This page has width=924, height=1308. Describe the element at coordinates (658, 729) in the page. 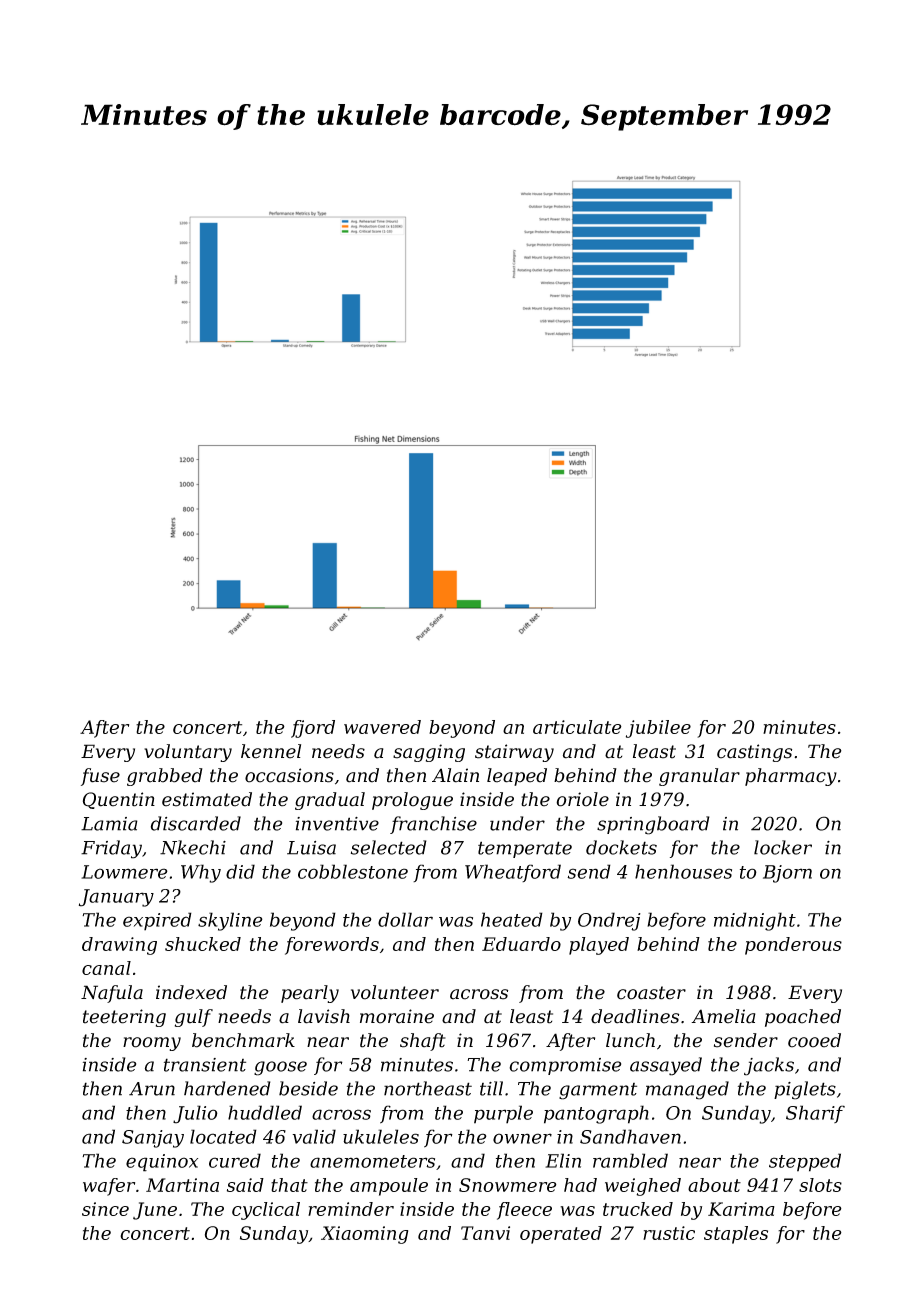

I see `jubilee` at that location.
